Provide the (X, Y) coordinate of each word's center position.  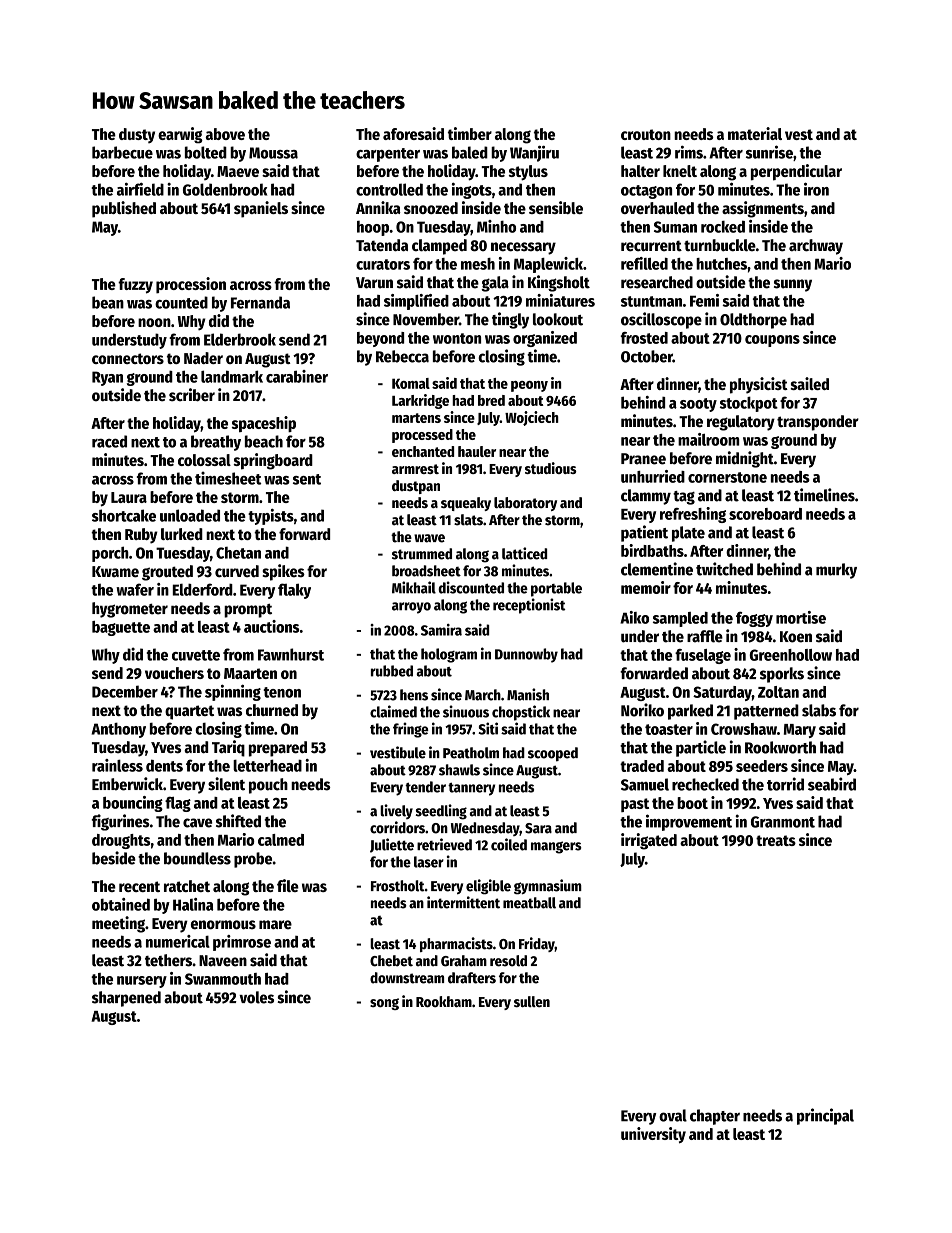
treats (776, 840)
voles (256, 997)
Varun (374, 283)
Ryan (107, 378)
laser (429, 862)
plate (688, 534)
